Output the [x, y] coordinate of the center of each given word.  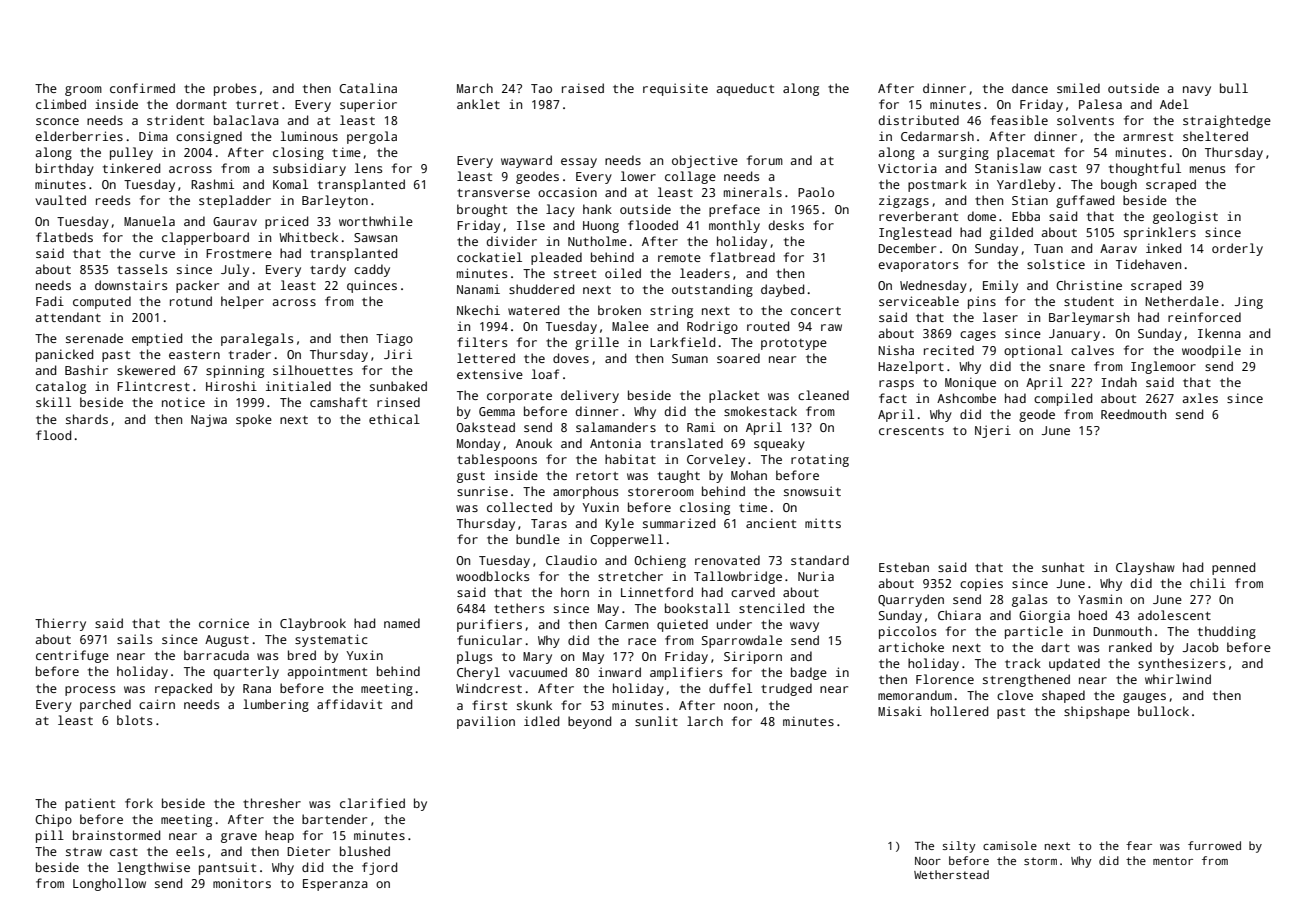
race [642, 641]
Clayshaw [1145, 568]
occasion [567, 192]
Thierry [60, 624]
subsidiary [309, 169]
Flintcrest [153, 386]
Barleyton [335, 201]
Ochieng [660, 561]
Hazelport [911, 367]
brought [482, 210]
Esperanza [335, 885]
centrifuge [72, 656]
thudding [1227, 632]
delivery [590, 396]
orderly [1237, 249]
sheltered [1215, 136]
